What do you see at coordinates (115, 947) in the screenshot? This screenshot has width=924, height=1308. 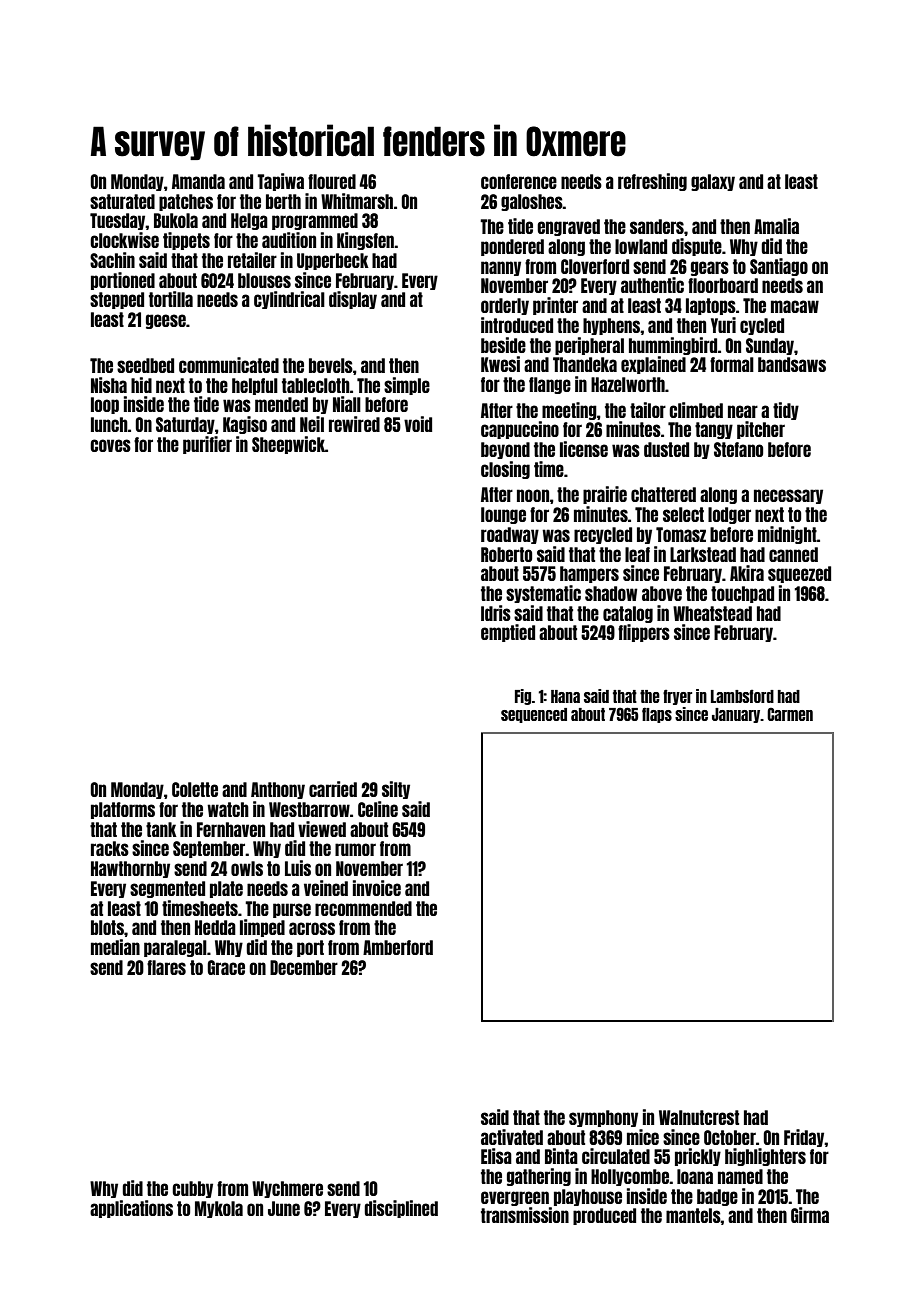 I see `median` at bounding box center [115, 947].
